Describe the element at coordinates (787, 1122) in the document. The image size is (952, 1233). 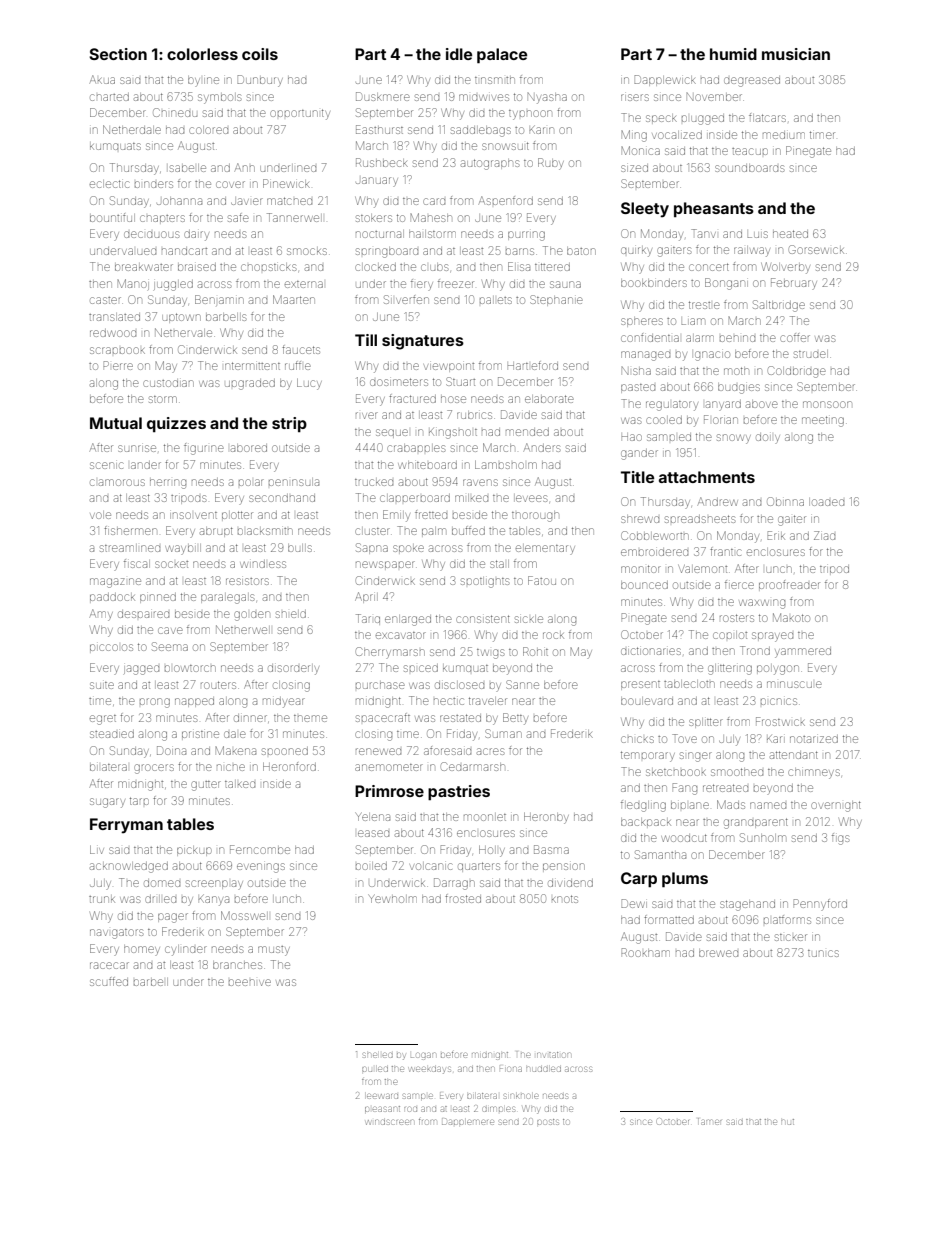
I see `hut` at that location.
